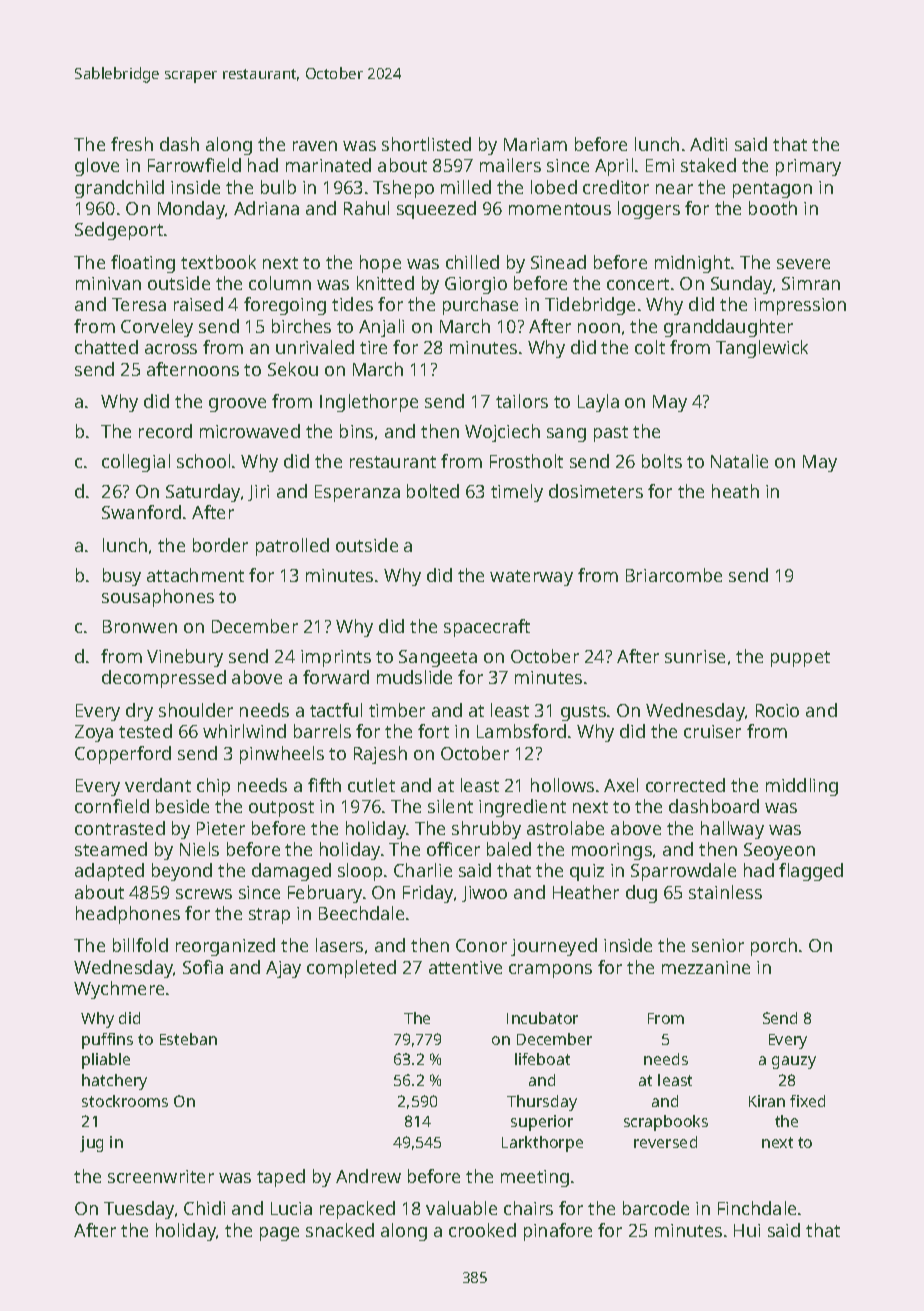 This screenshot has width=924, height=1311. Describe the element at coordinates (315, 146) in the screenshot. I see `raven` at that location.
